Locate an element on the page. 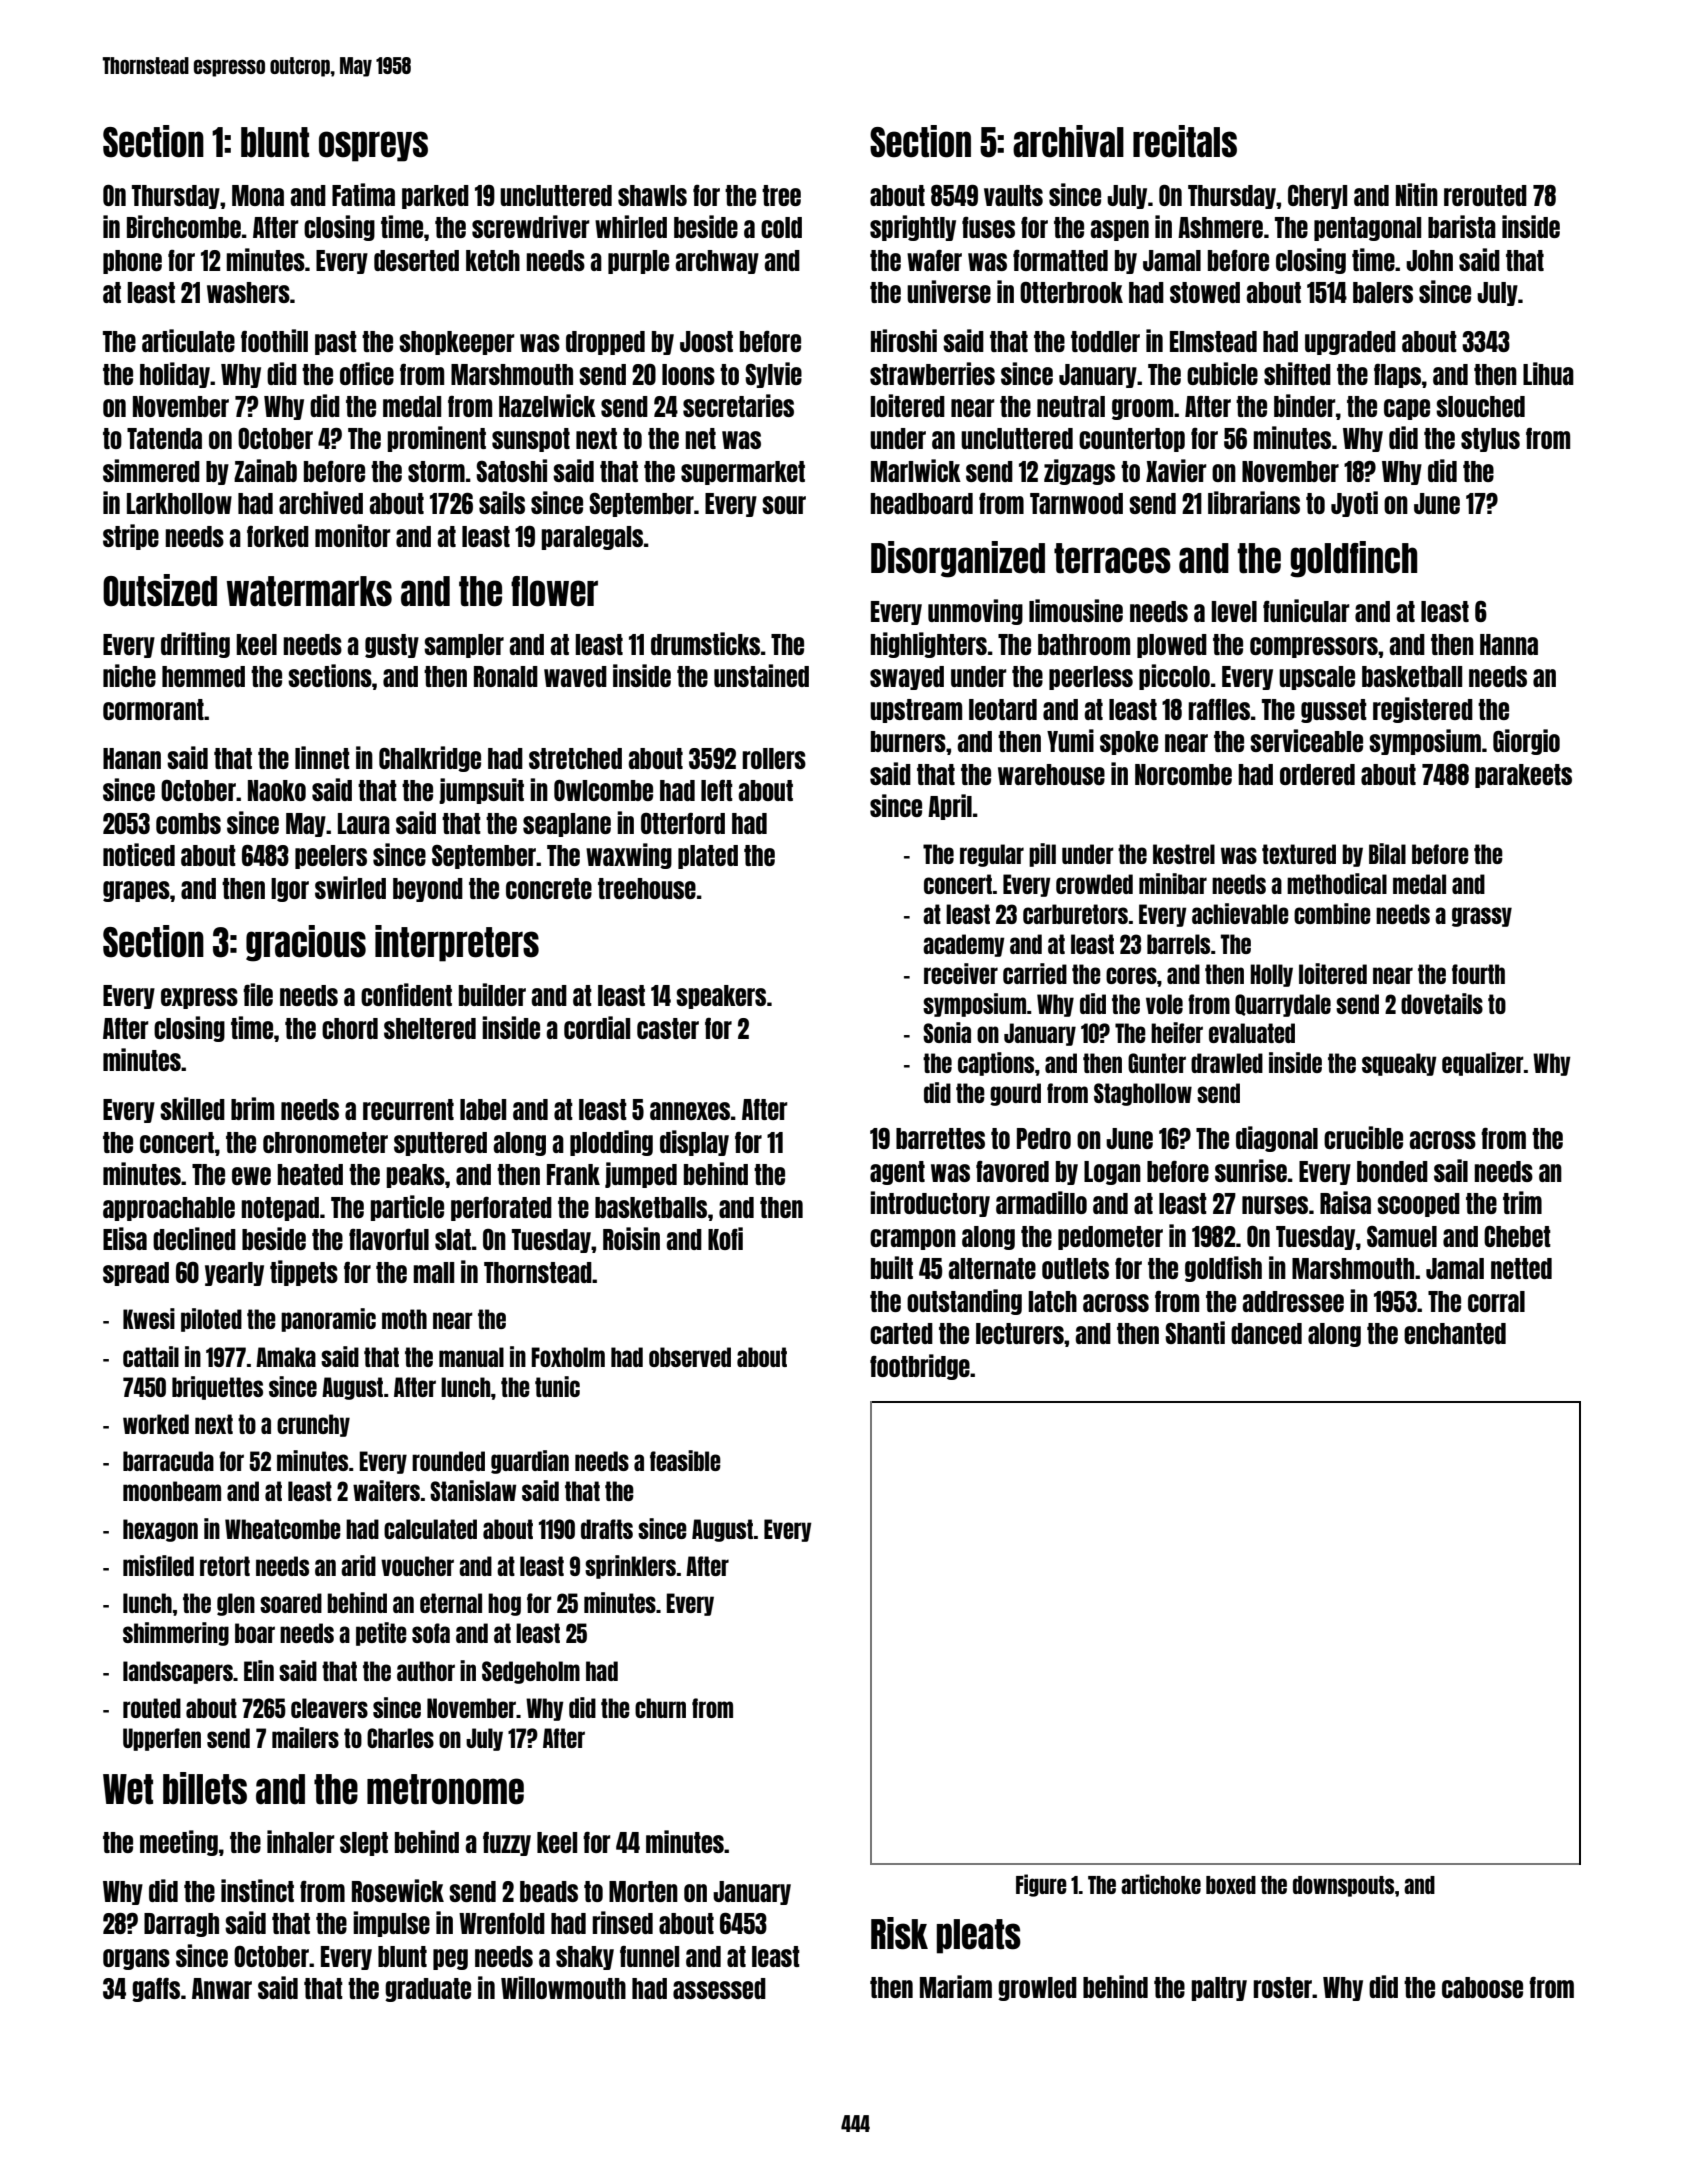 The image size is (1683, 2178). peerless is located at coordinates (1091, 678).
